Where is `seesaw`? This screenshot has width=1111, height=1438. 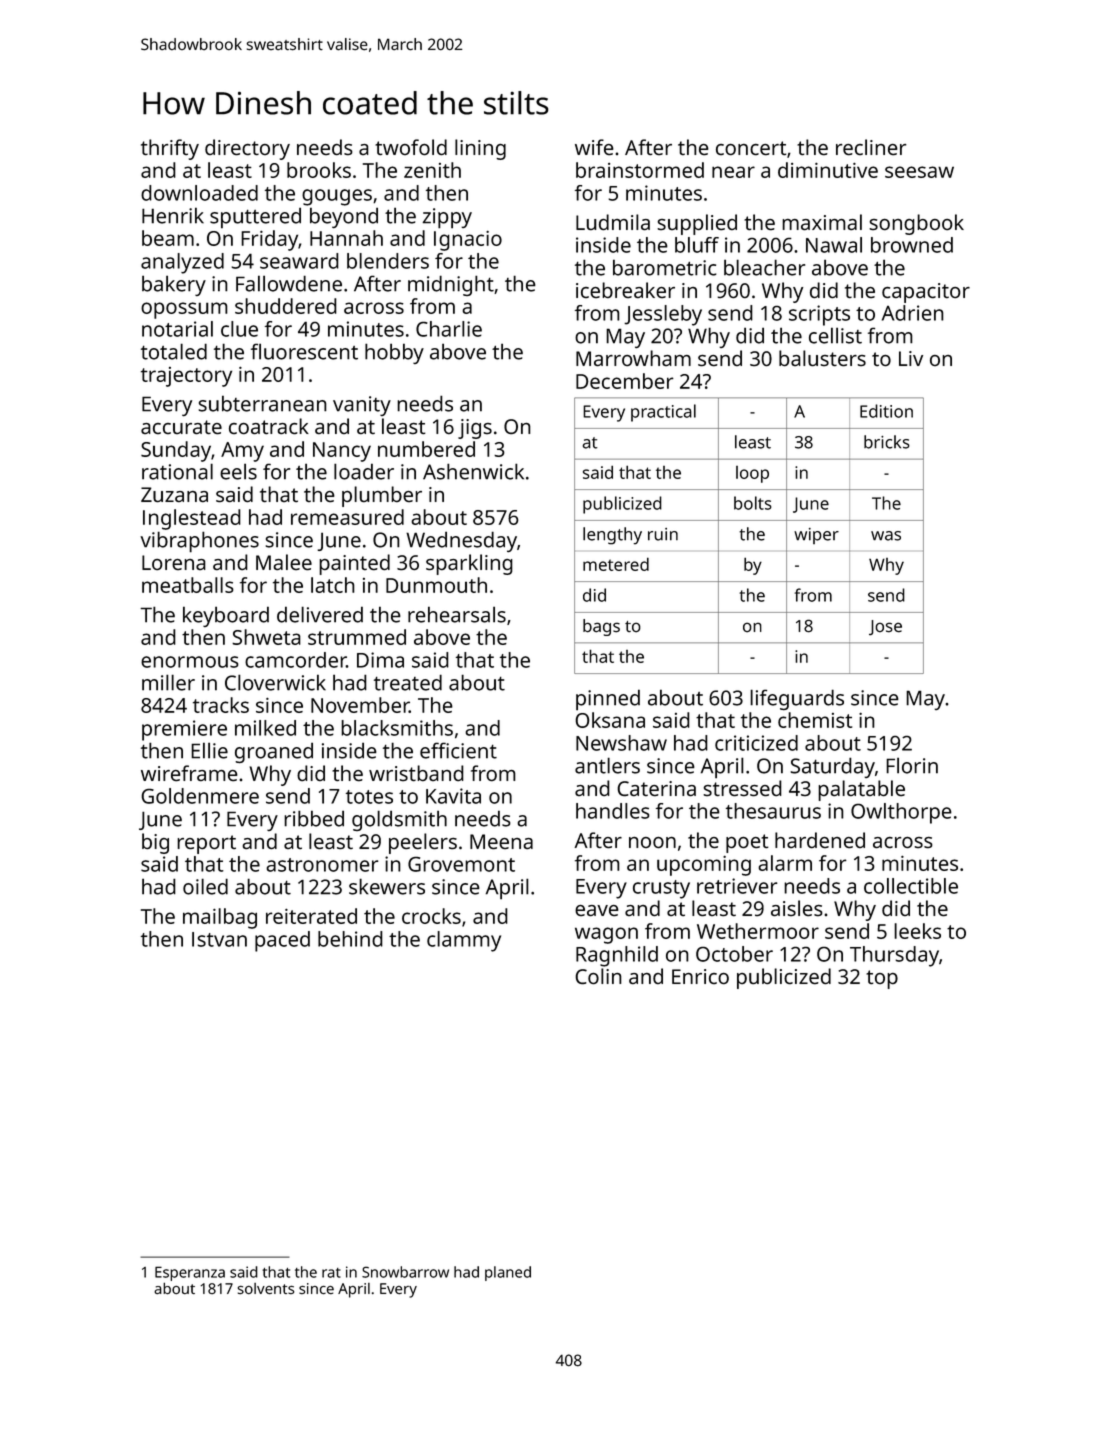 seesaw is located at coordinates (919, 172).
